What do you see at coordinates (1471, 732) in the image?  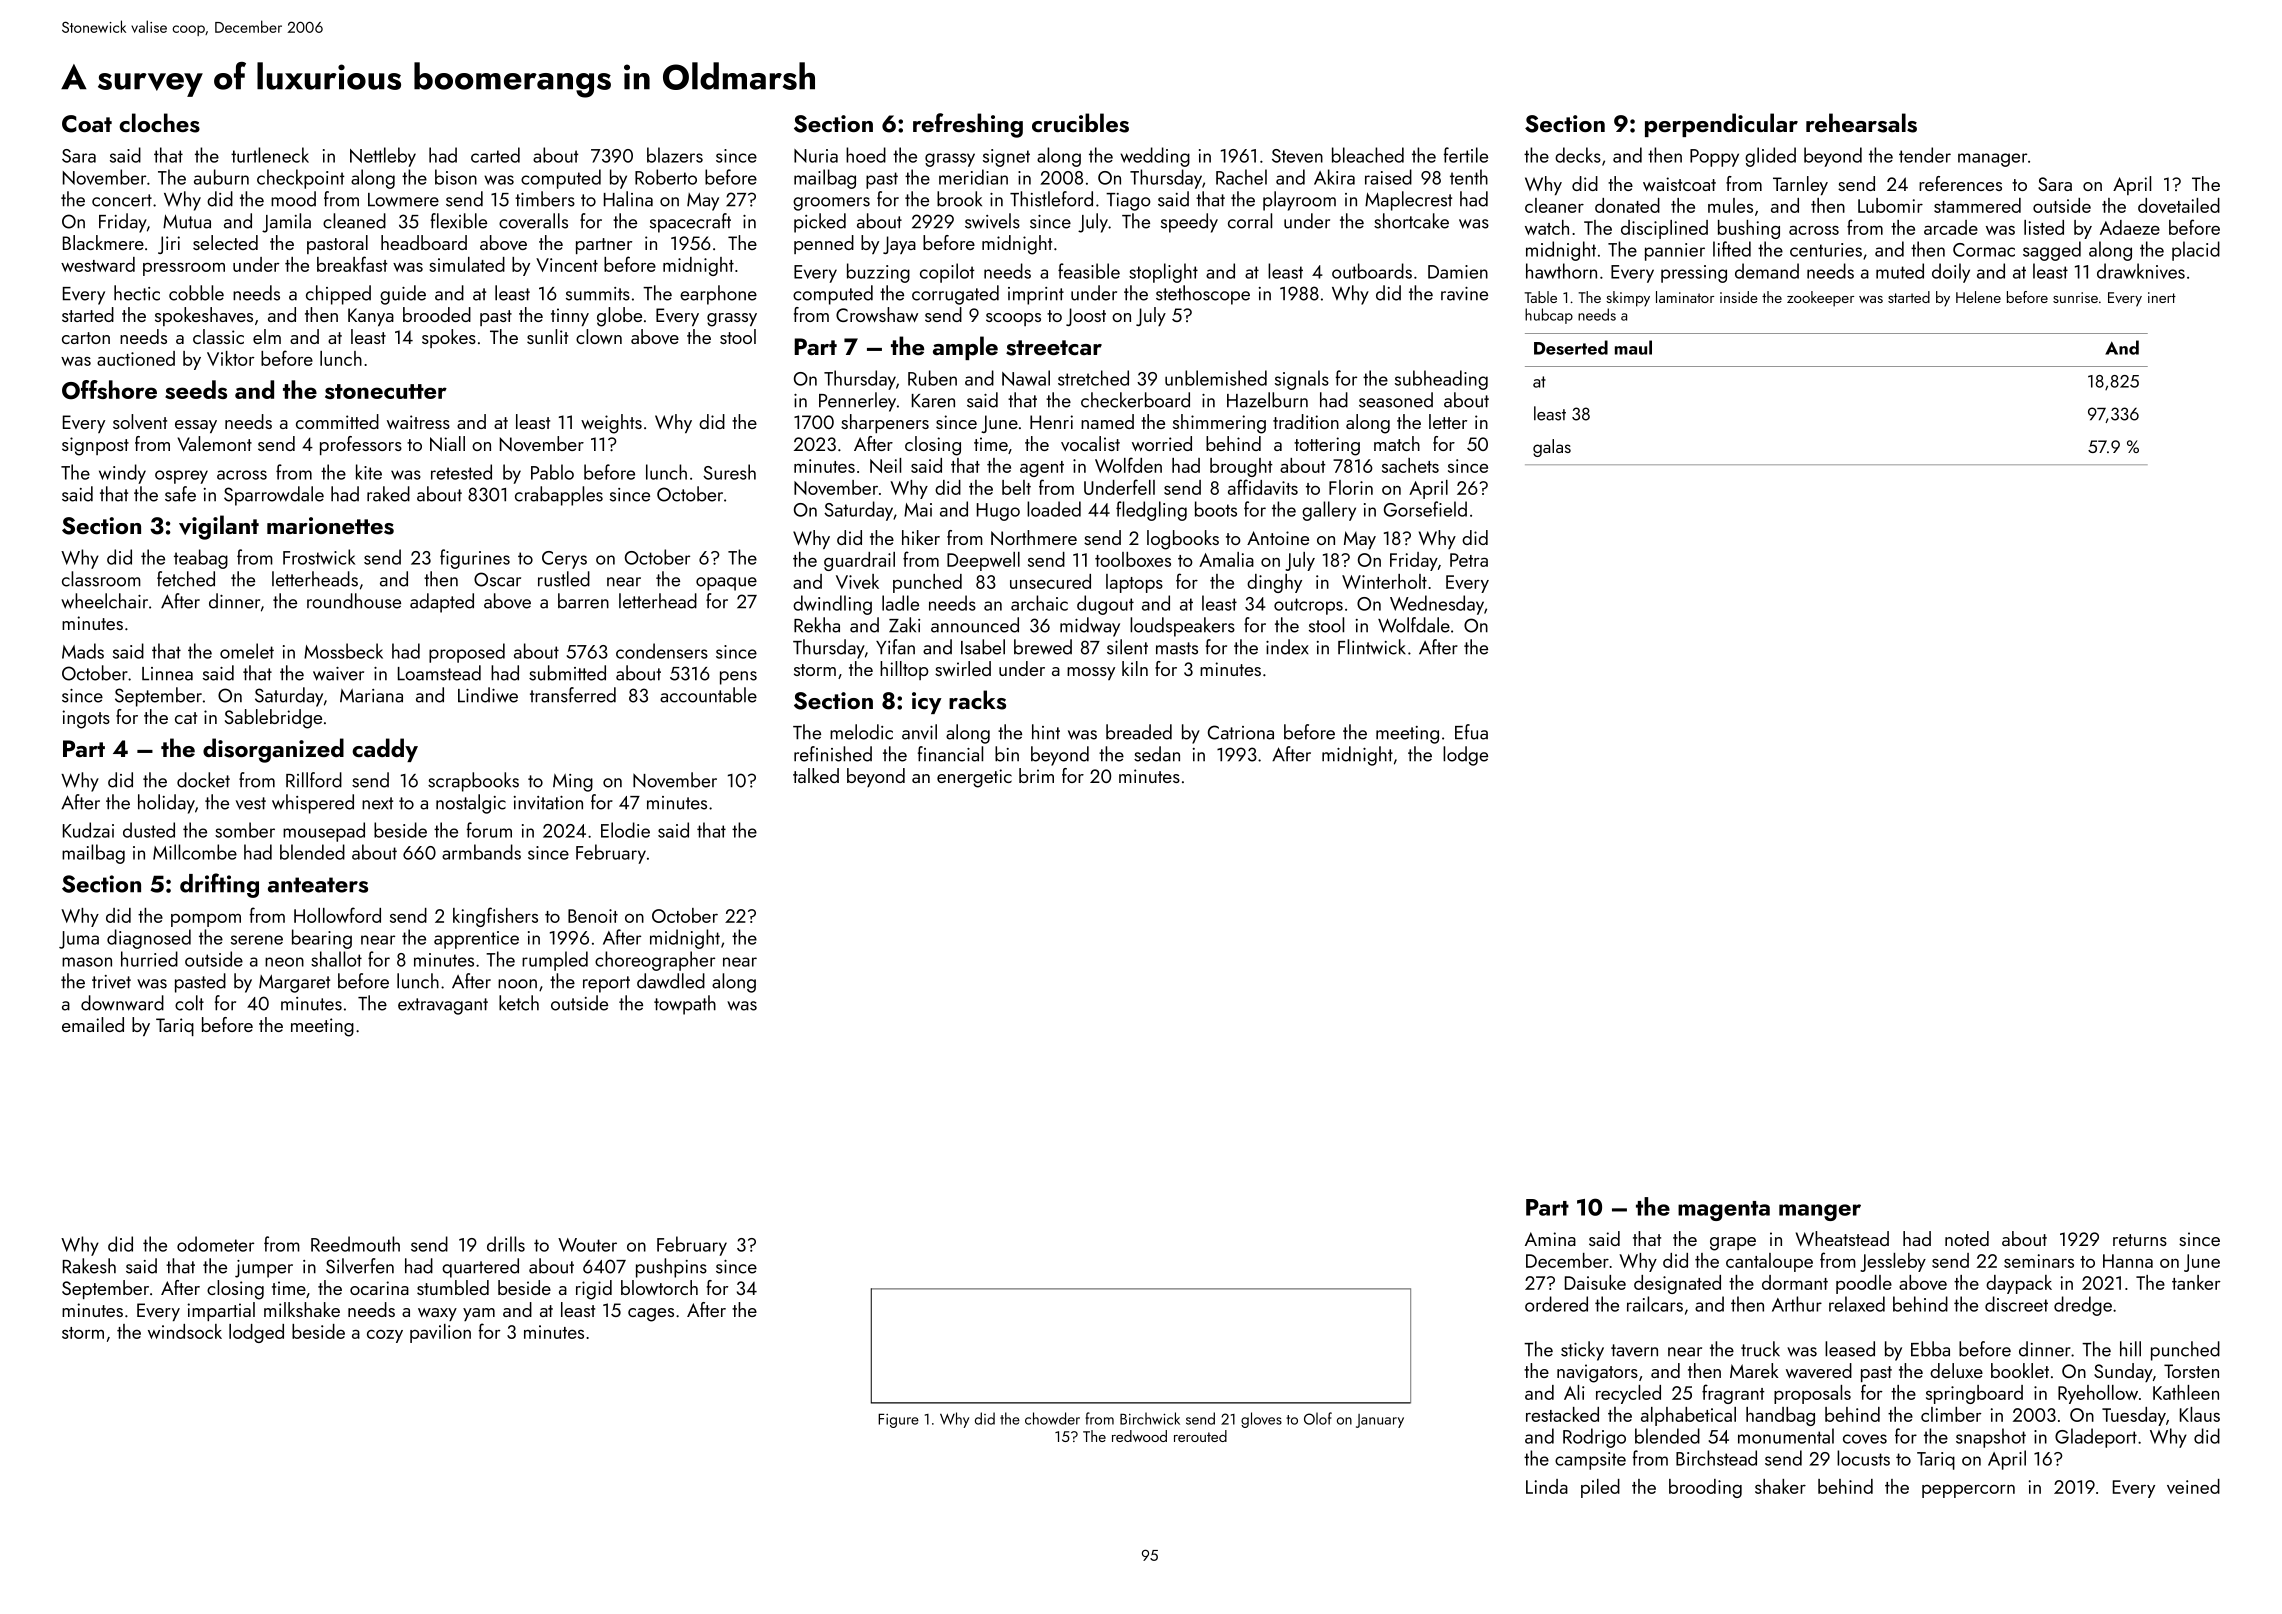 I see `Efua` at bounding box center [1471, 732].
